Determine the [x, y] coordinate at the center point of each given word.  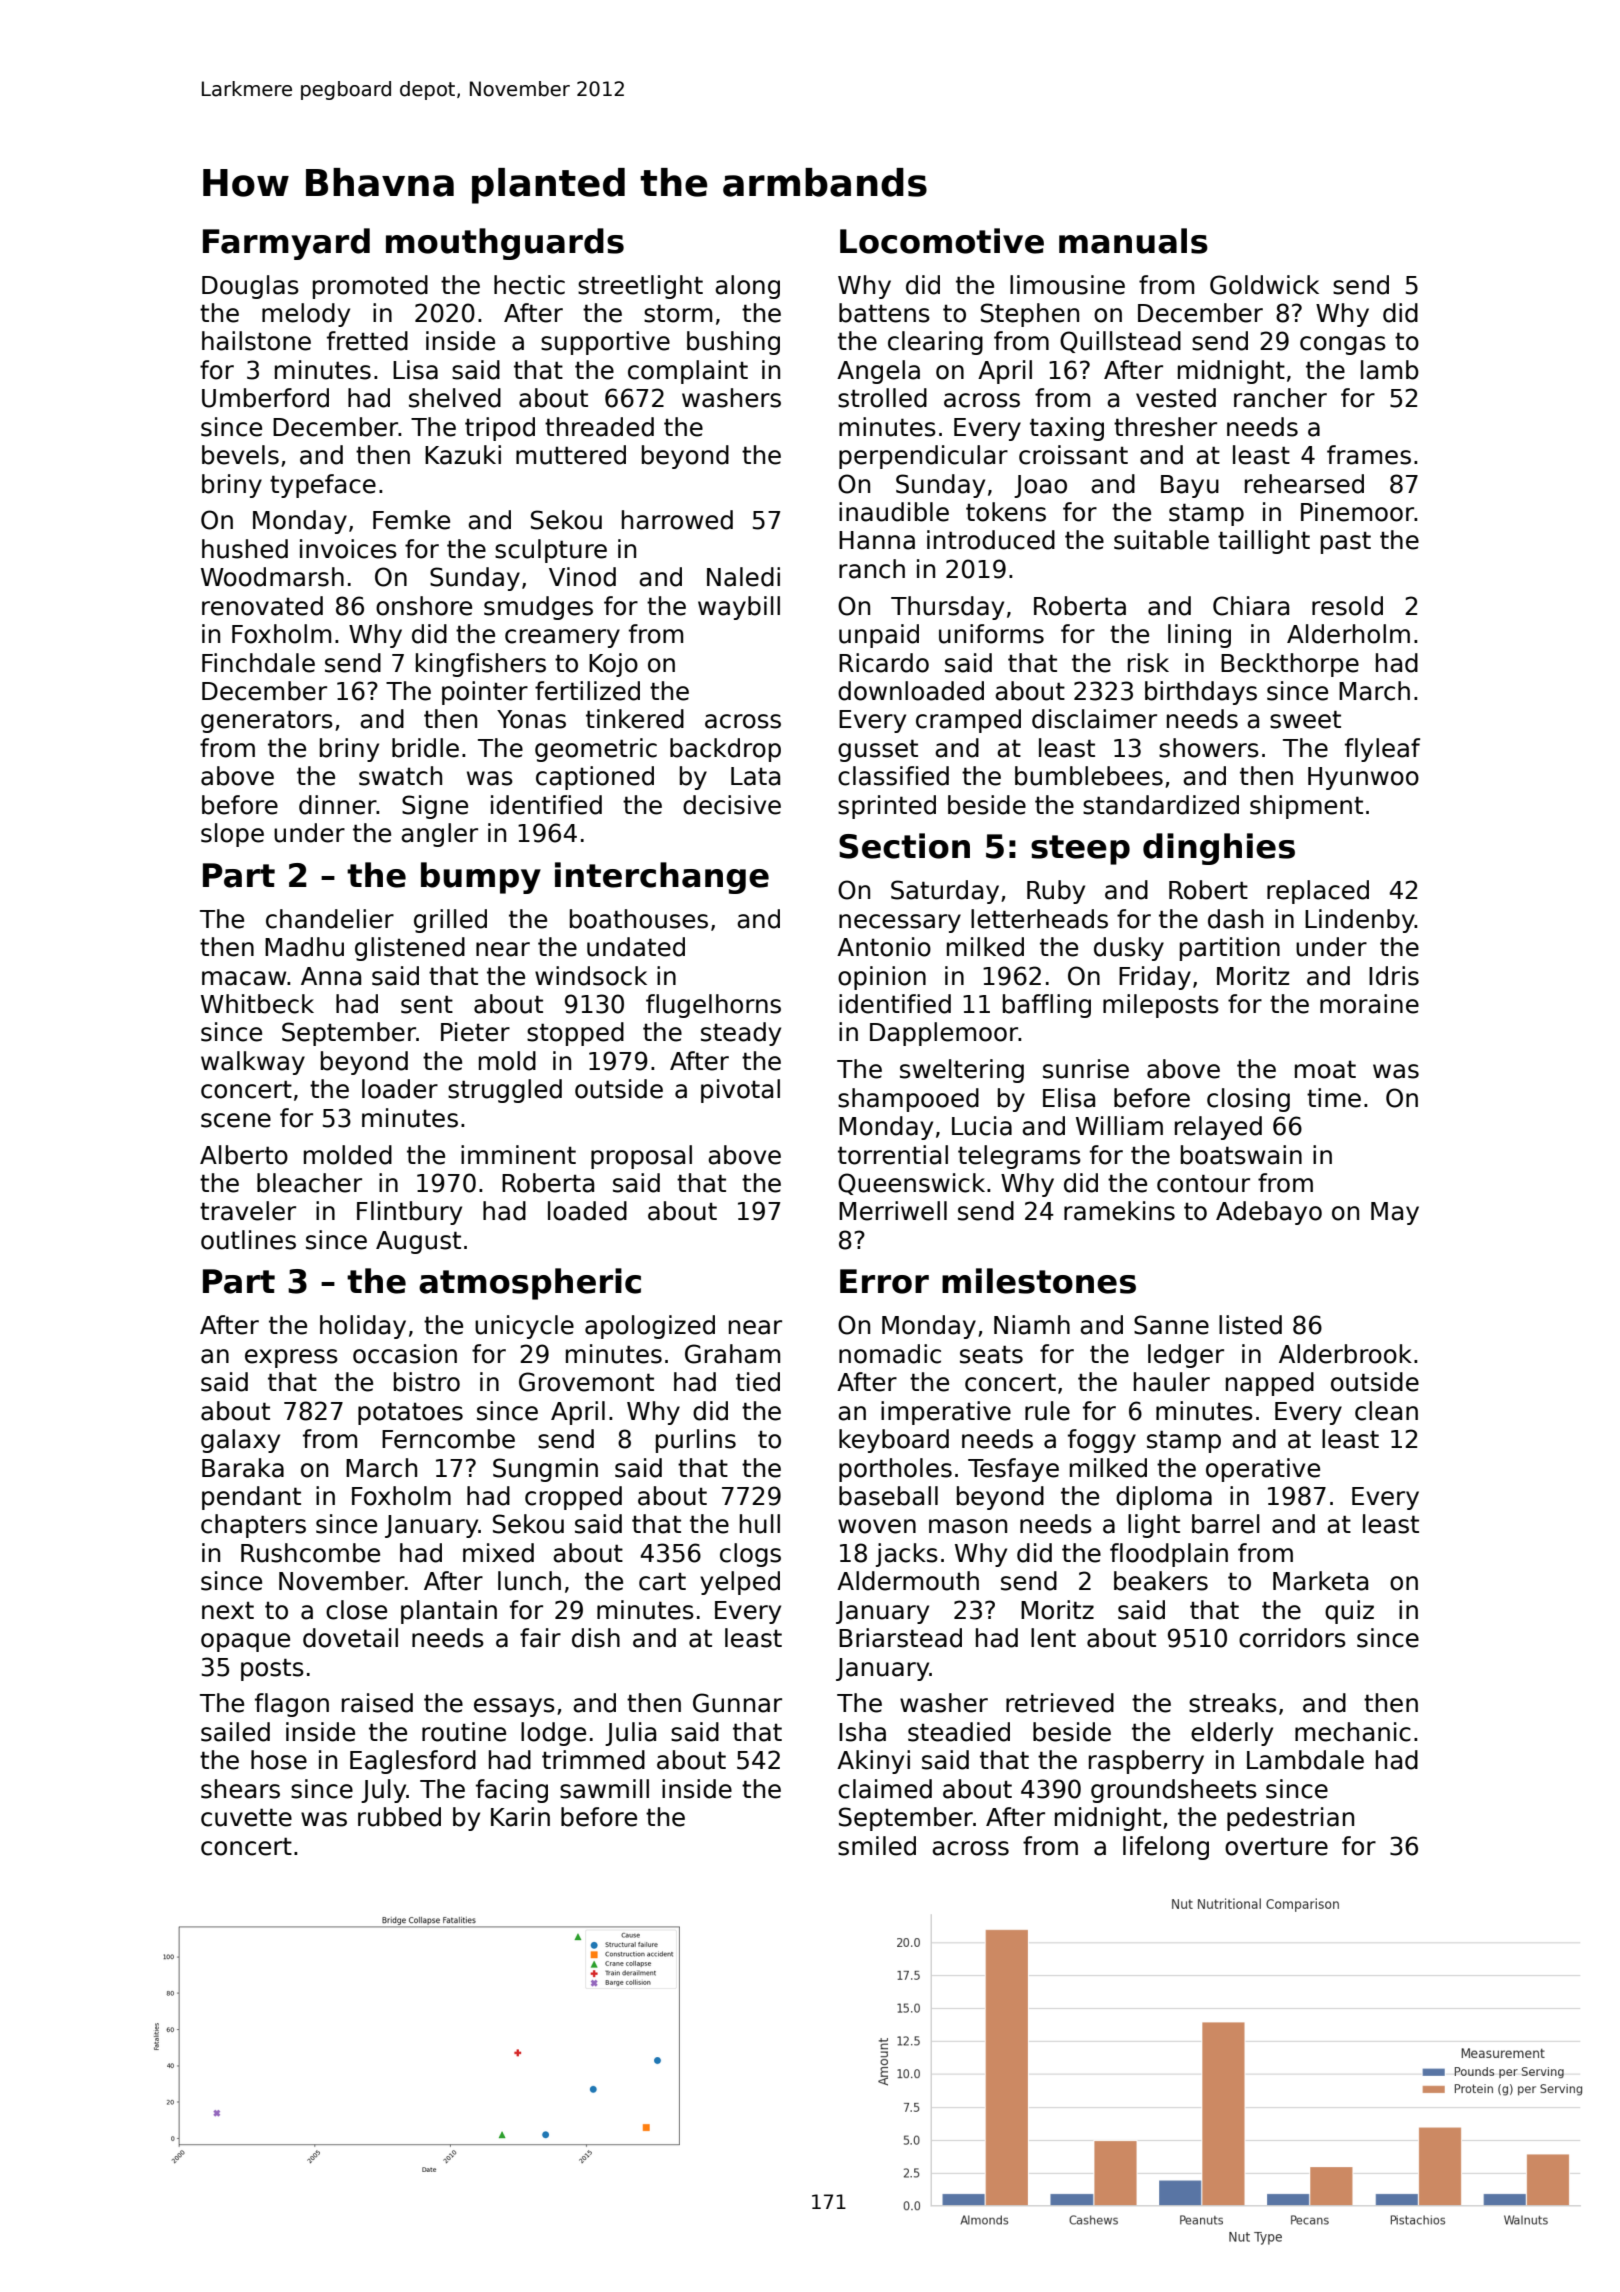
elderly [1232, 1734]
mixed [498, 1553]
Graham [732, 1354]
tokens [1006, 512]
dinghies [1219, 849]
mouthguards [505, 244]
